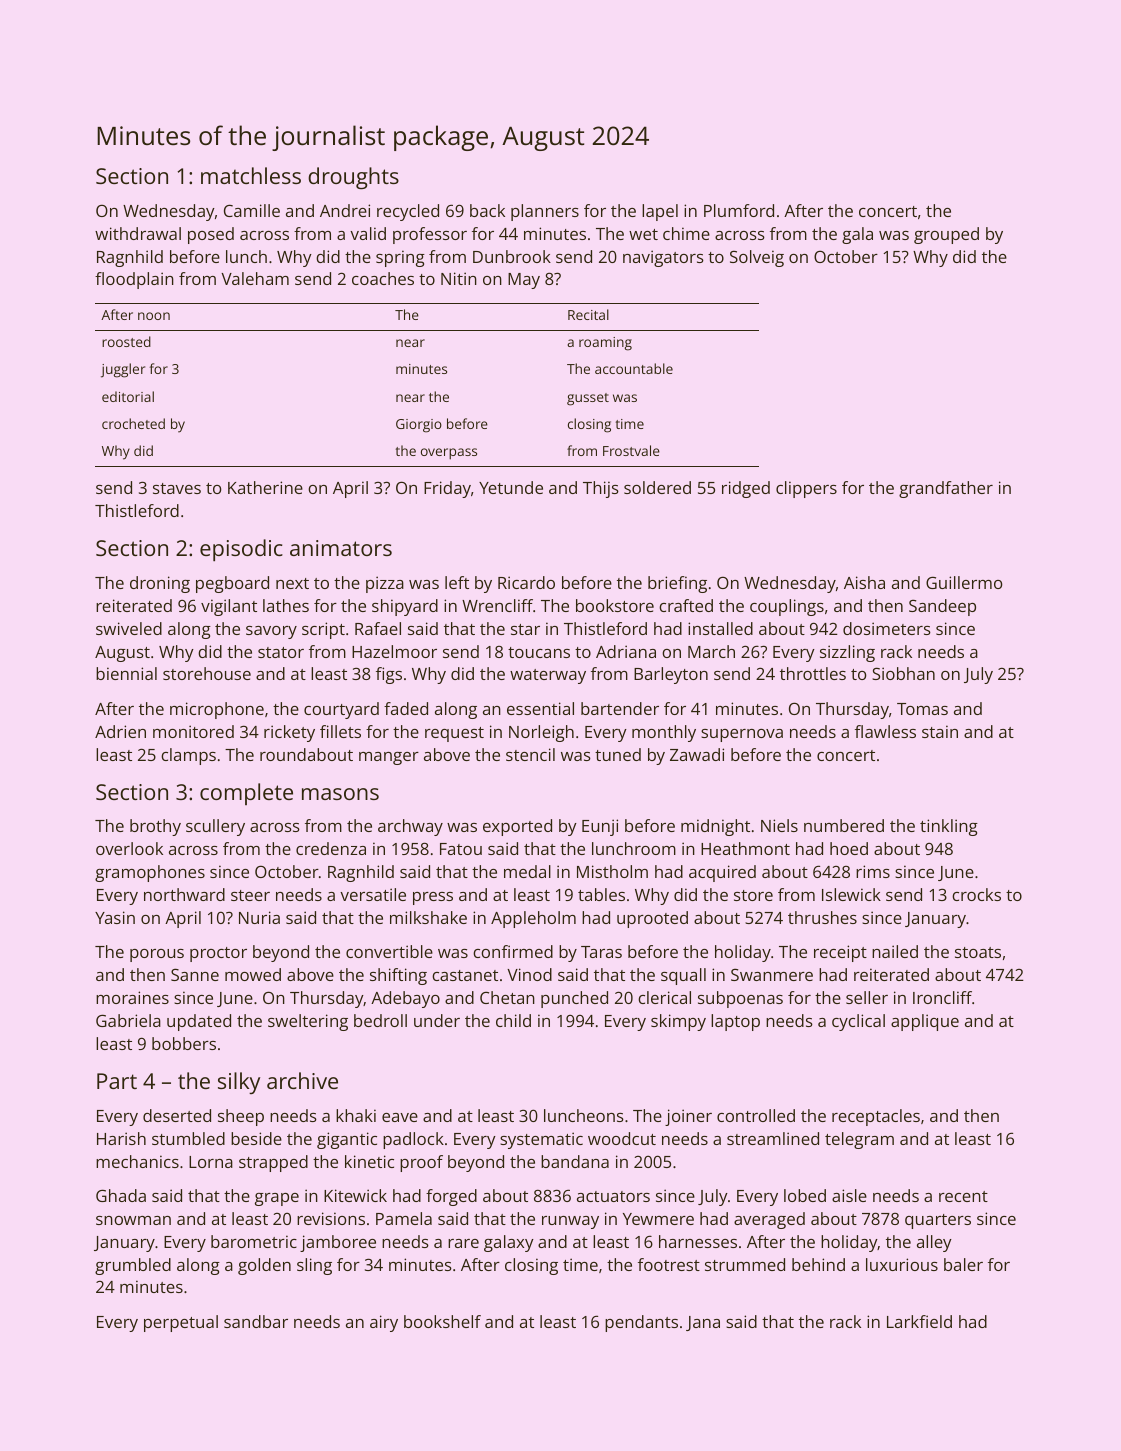  What do you see at coordinates (919, 1321) in the screenshot?
I see `Larkfield` at bounding box center [919, 1321].
